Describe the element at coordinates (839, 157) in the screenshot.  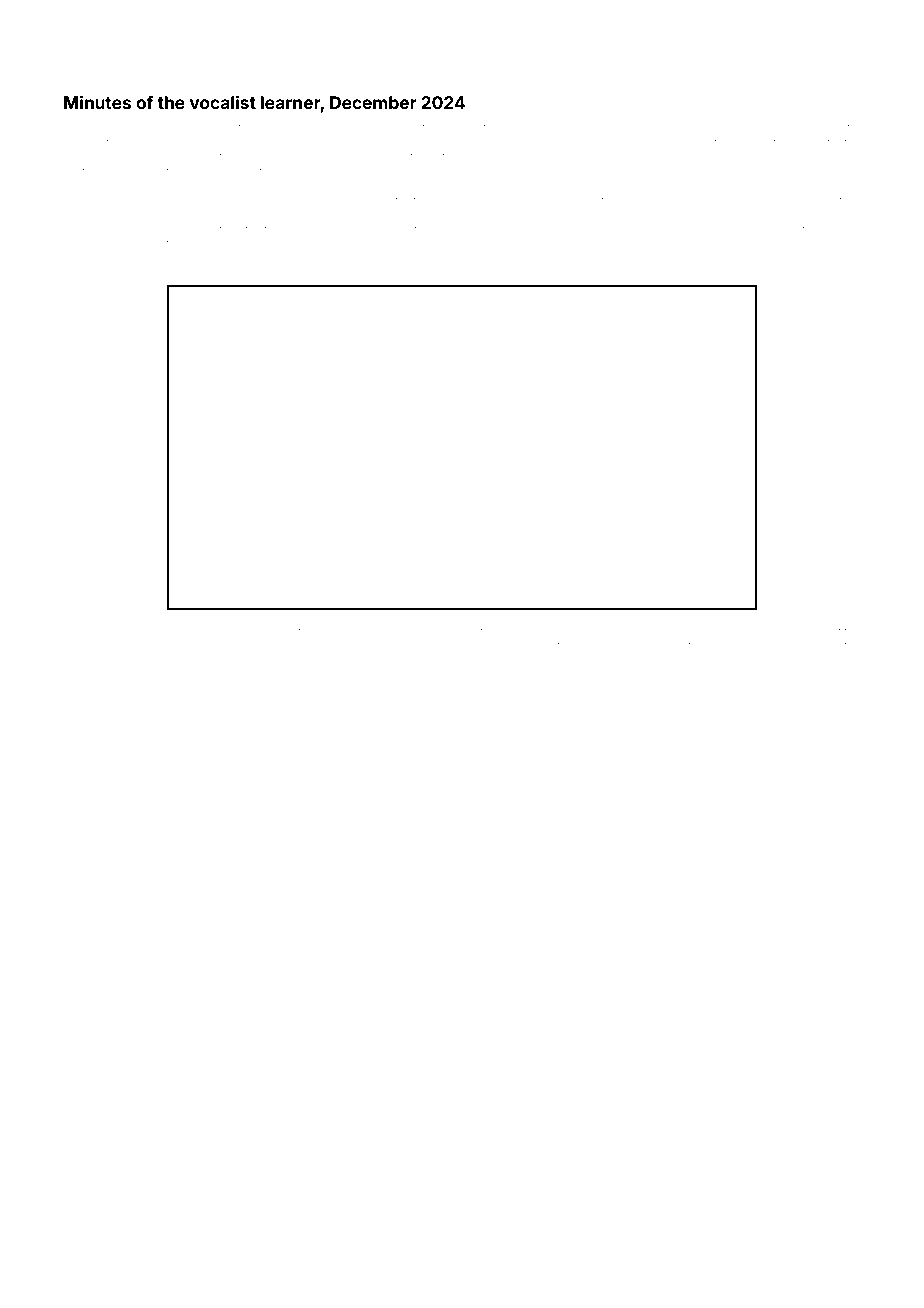
I see `downhill` at that location.
